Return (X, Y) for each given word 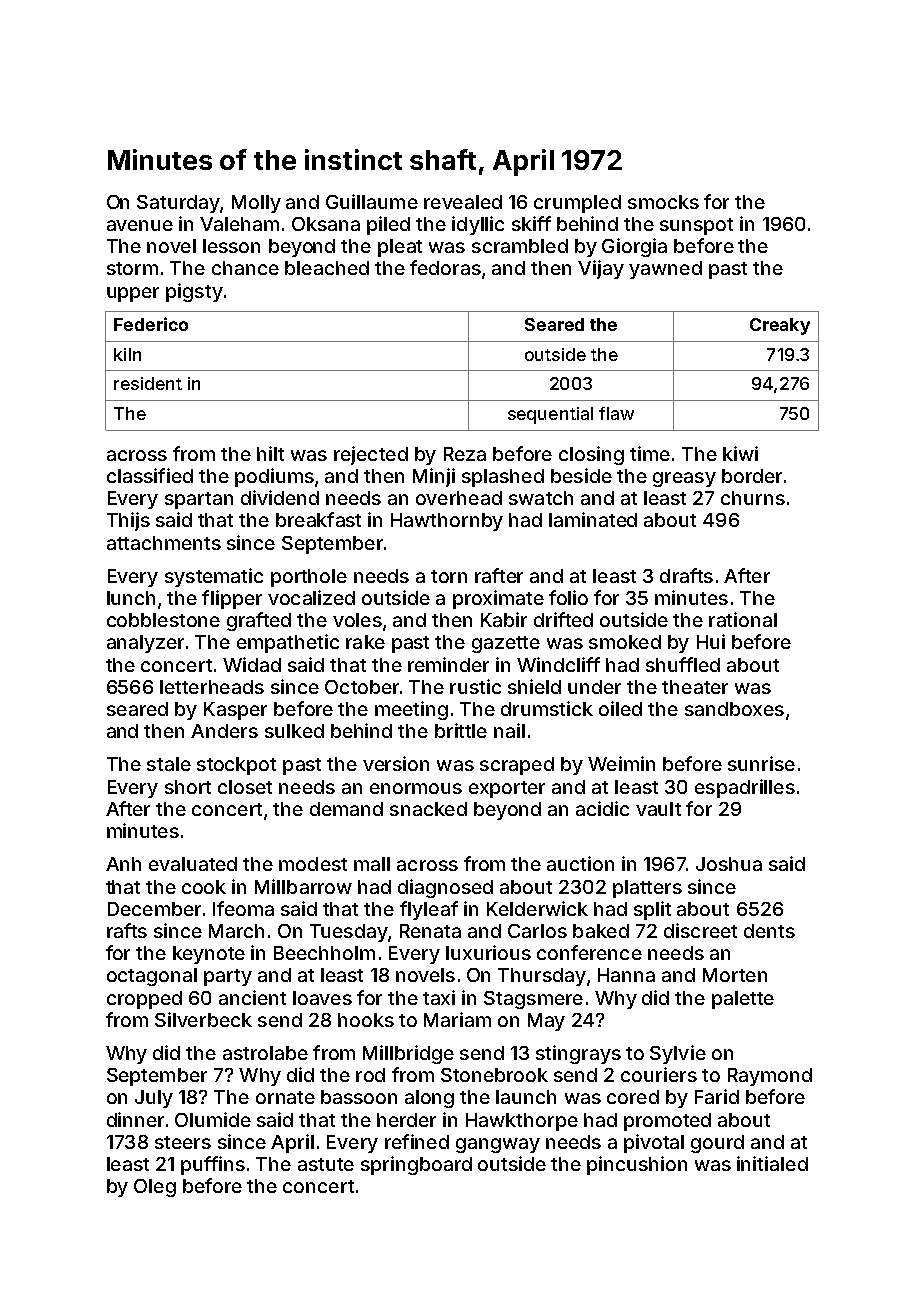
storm (132, 268)
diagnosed (445, 888)
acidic (602, 808)
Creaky (780, 326)
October (362, 687)
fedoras (445, 267)
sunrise (761, 763)
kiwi (740, 453)
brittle (461, 730)
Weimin (621, 763)
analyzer (145, 644)
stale (169, 764)
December (154, 909)
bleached (327, 268)
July (154, 1099)
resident (148, 383)
